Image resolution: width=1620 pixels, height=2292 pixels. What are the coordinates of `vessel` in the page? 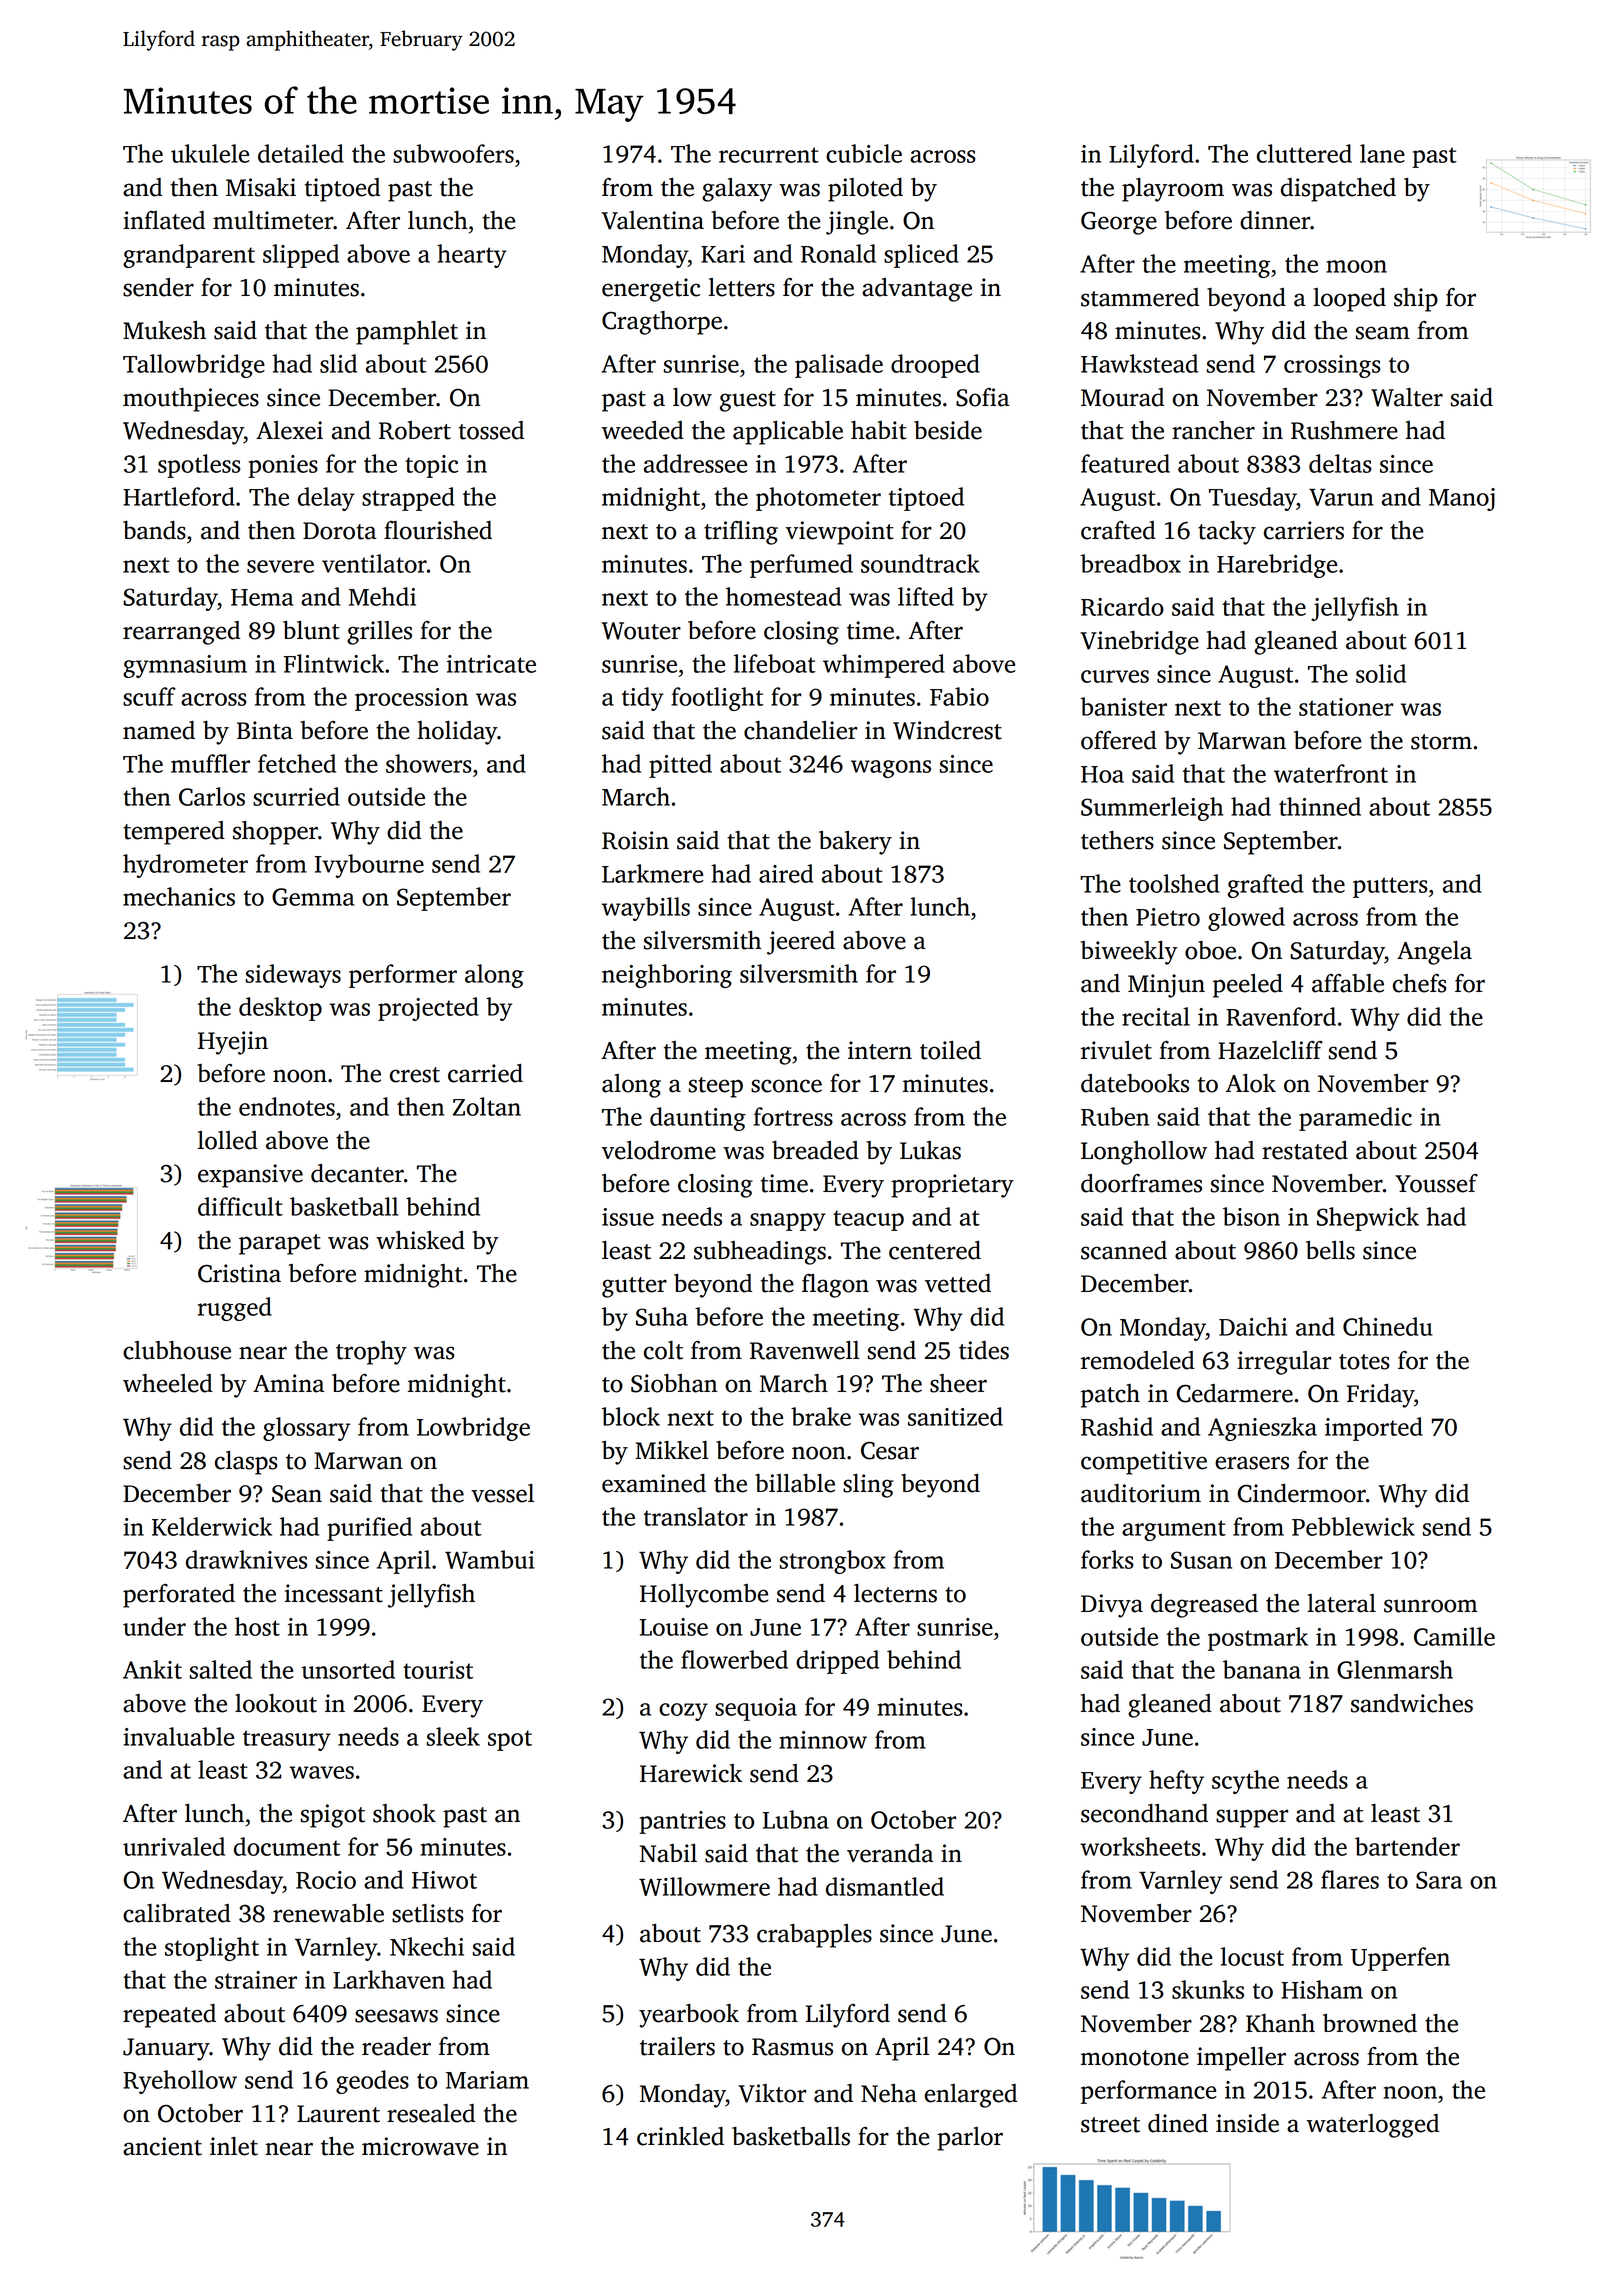 It's located at (502, 1493).
